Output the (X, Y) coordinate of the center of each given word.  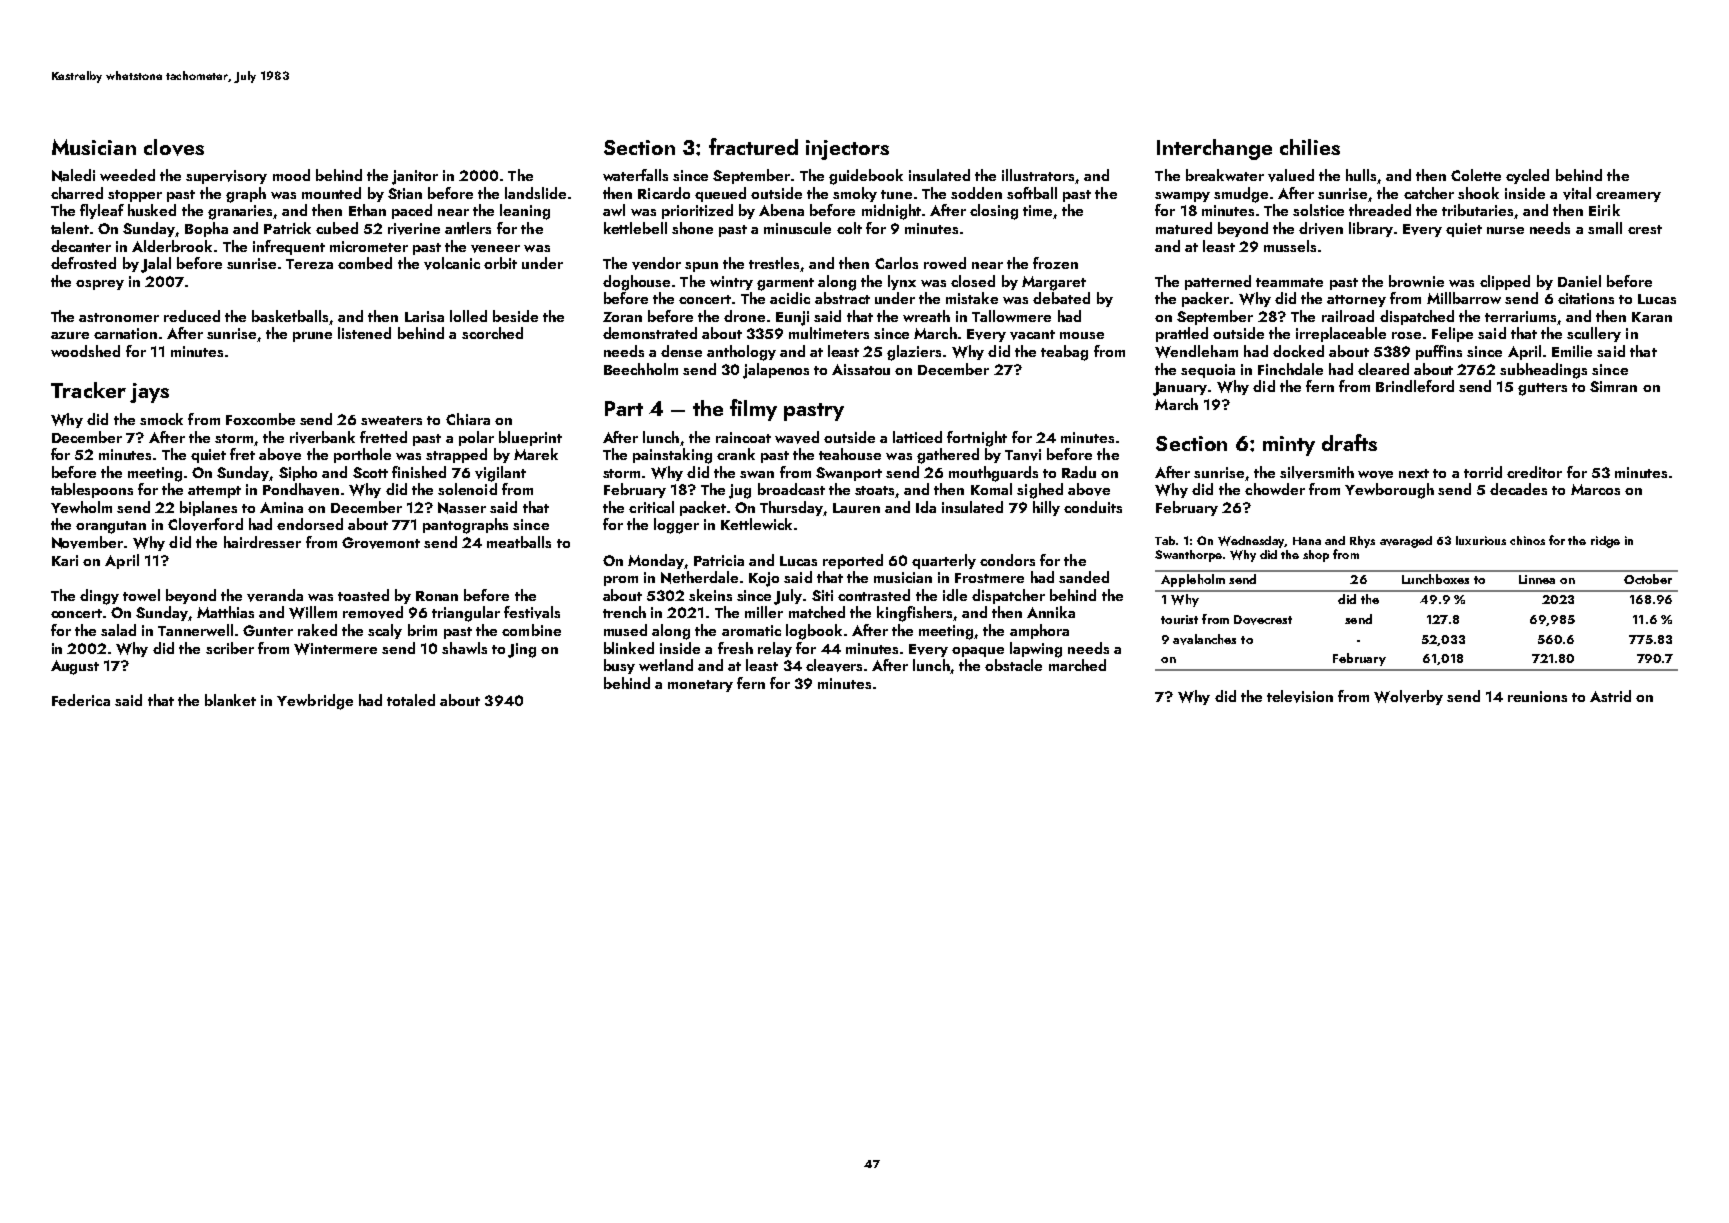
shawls (464, 648)
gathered (948, 456)
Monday (656, 561)
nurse (1505, 230)
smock (161, 419)
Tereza (309, 264)
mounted (331, 193)
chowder (1275, 489)
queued (720, 194)
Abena (781, 210)
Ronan (437, 596)
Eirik (1604, 210)
